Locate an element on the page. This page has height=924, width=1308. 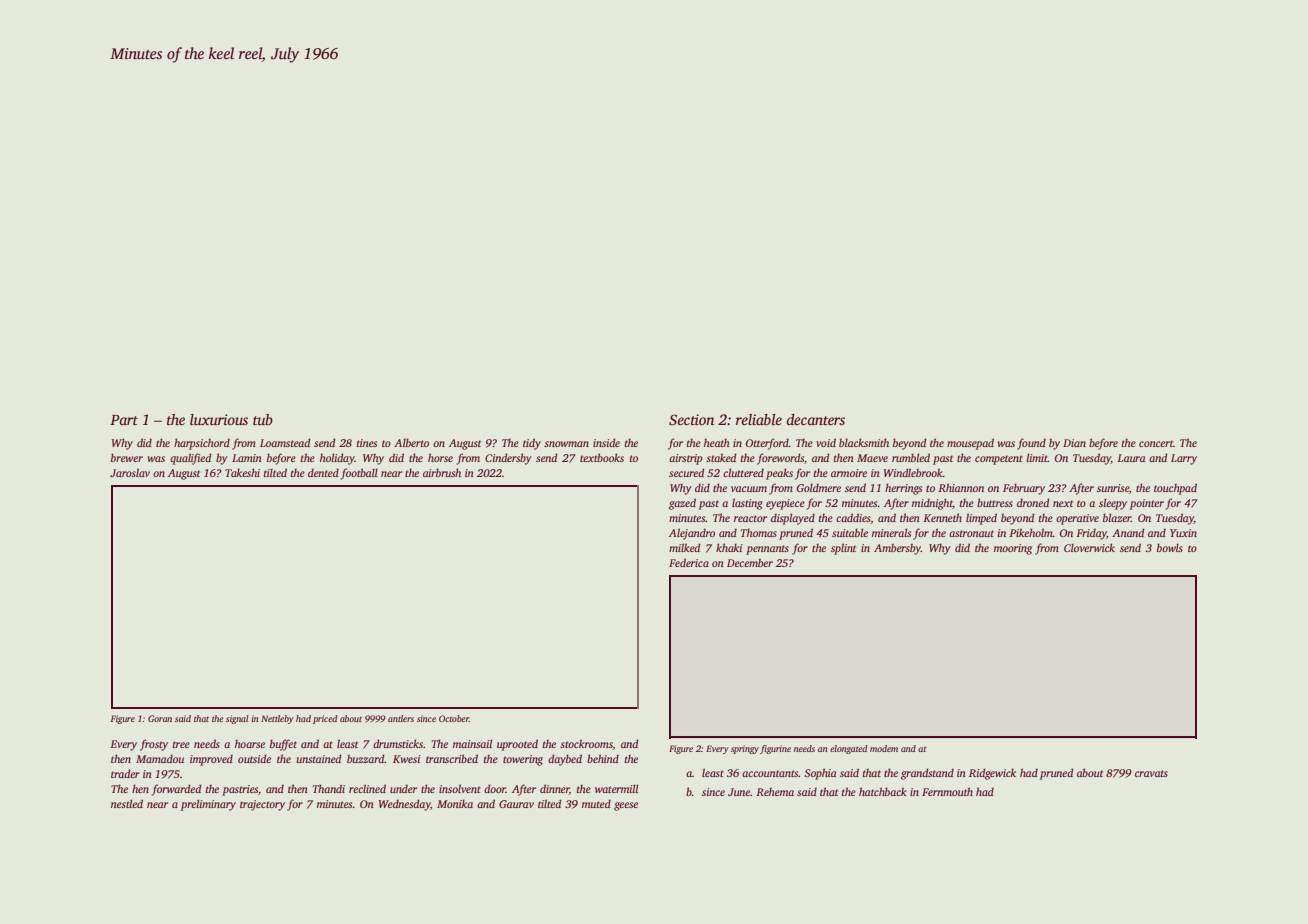
Kenneth is located at coordinates (942, 517).
